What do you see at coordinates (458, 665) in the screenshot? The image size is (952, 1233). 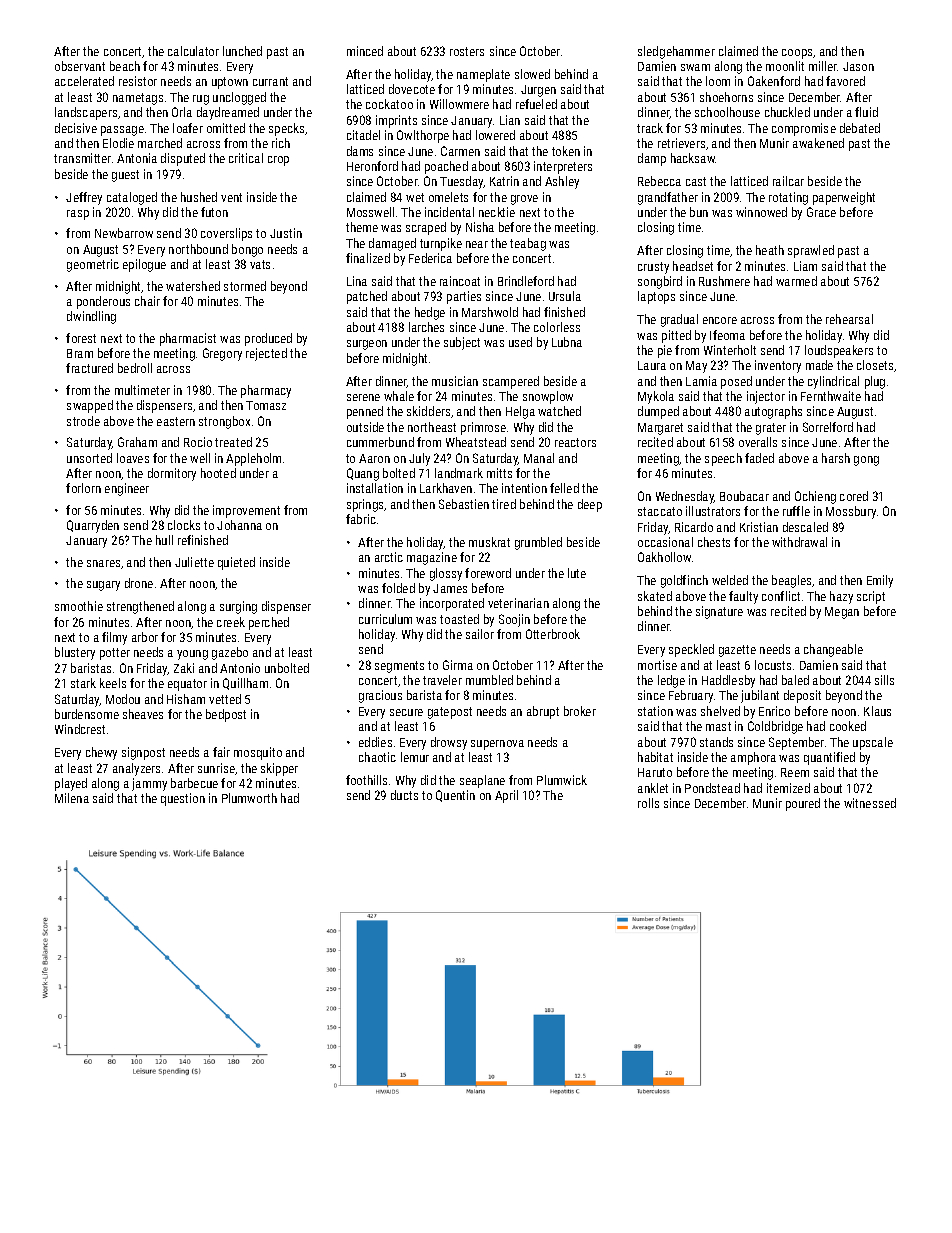 I see `Girma` at bounding box center [458, 665].
